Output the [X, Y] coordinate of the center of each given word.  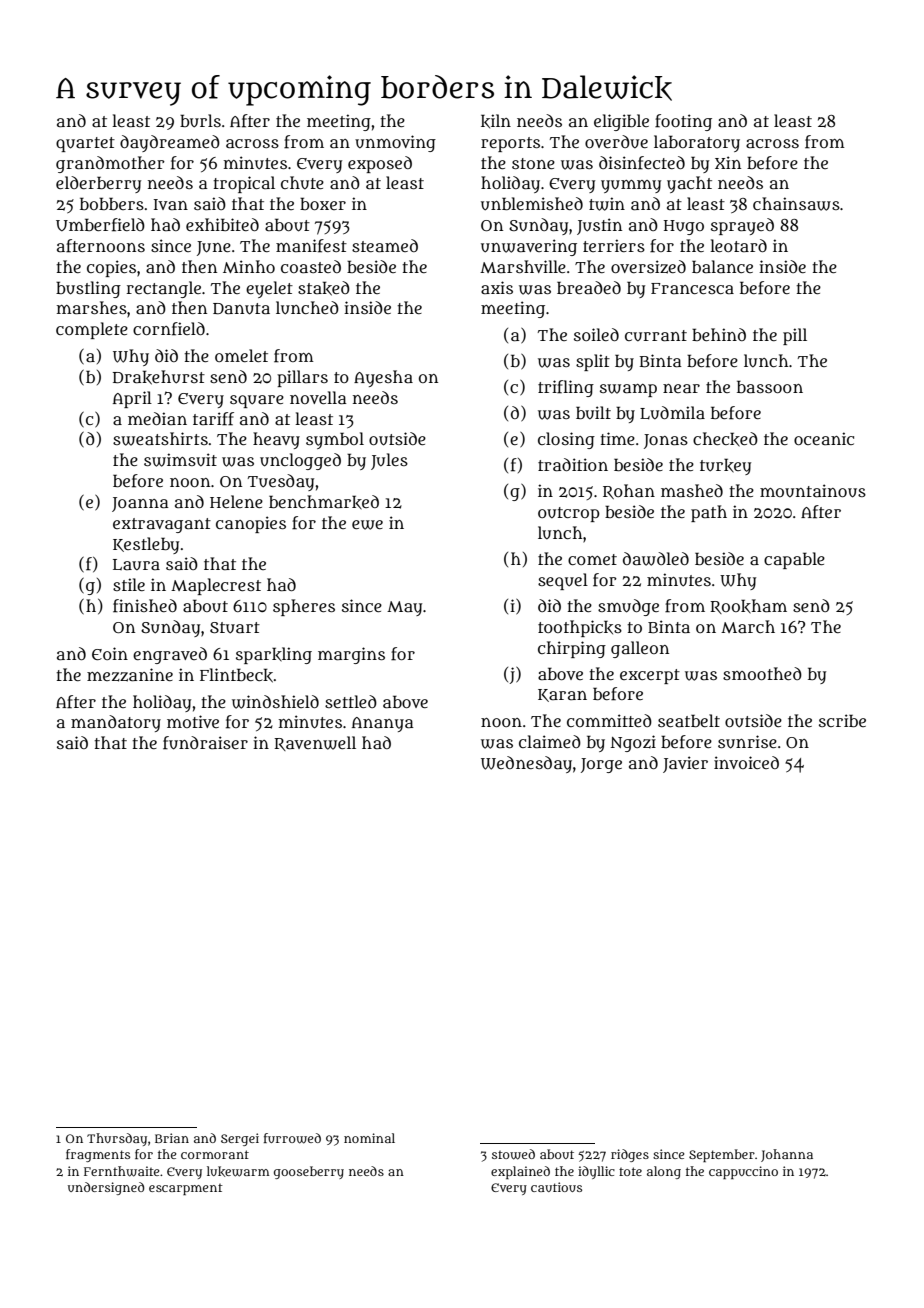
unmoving [395, 143]
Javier [685, 764]
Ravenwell [315, 743]
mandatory [116, 723]
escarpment [186, 1189]
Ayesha [383, 378]
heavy [276, 440]
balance [722, 266]
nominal [369, 1138]
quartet [85, 144]
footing [683, 122]
